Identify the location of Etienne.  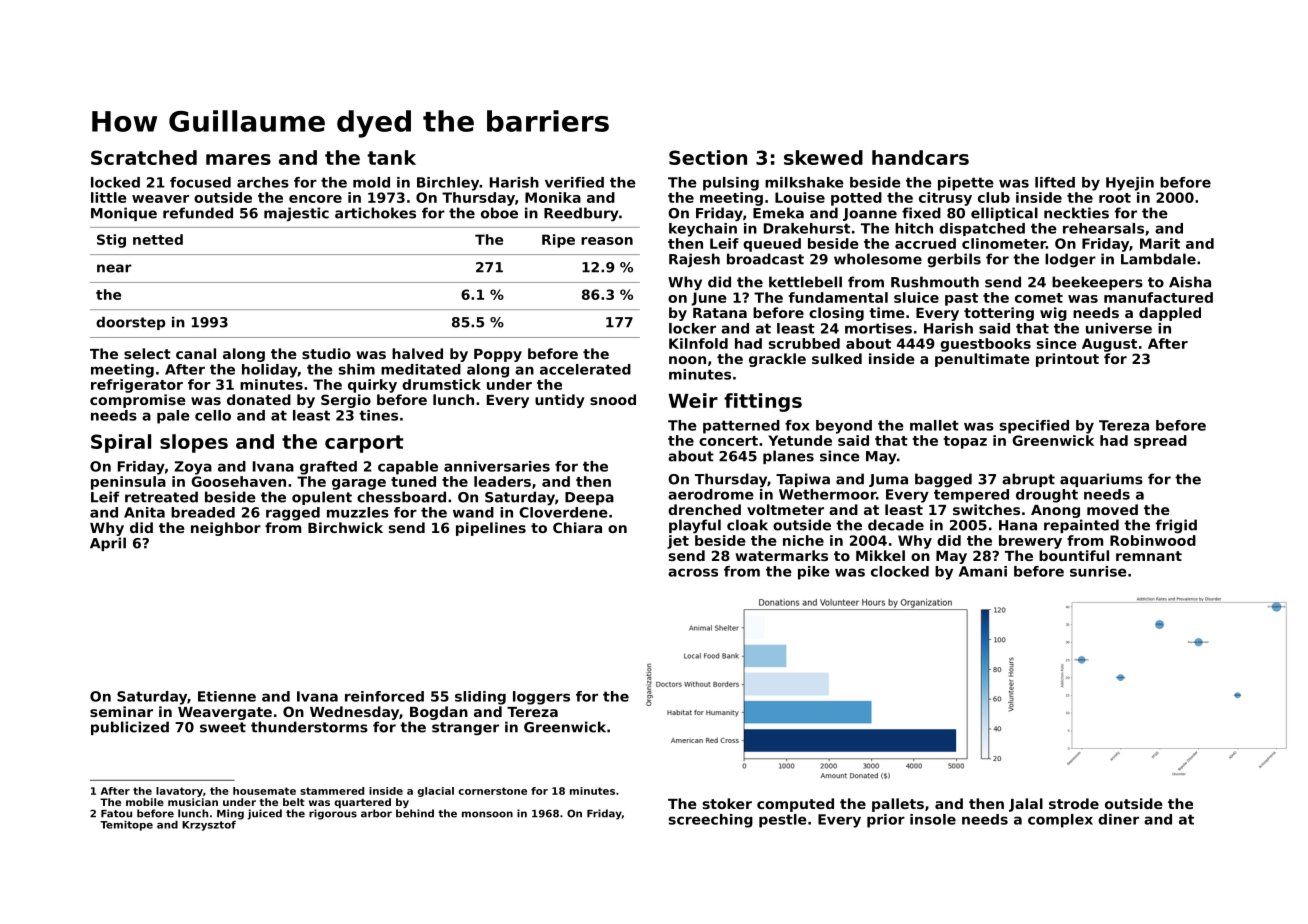
(227, 696).
